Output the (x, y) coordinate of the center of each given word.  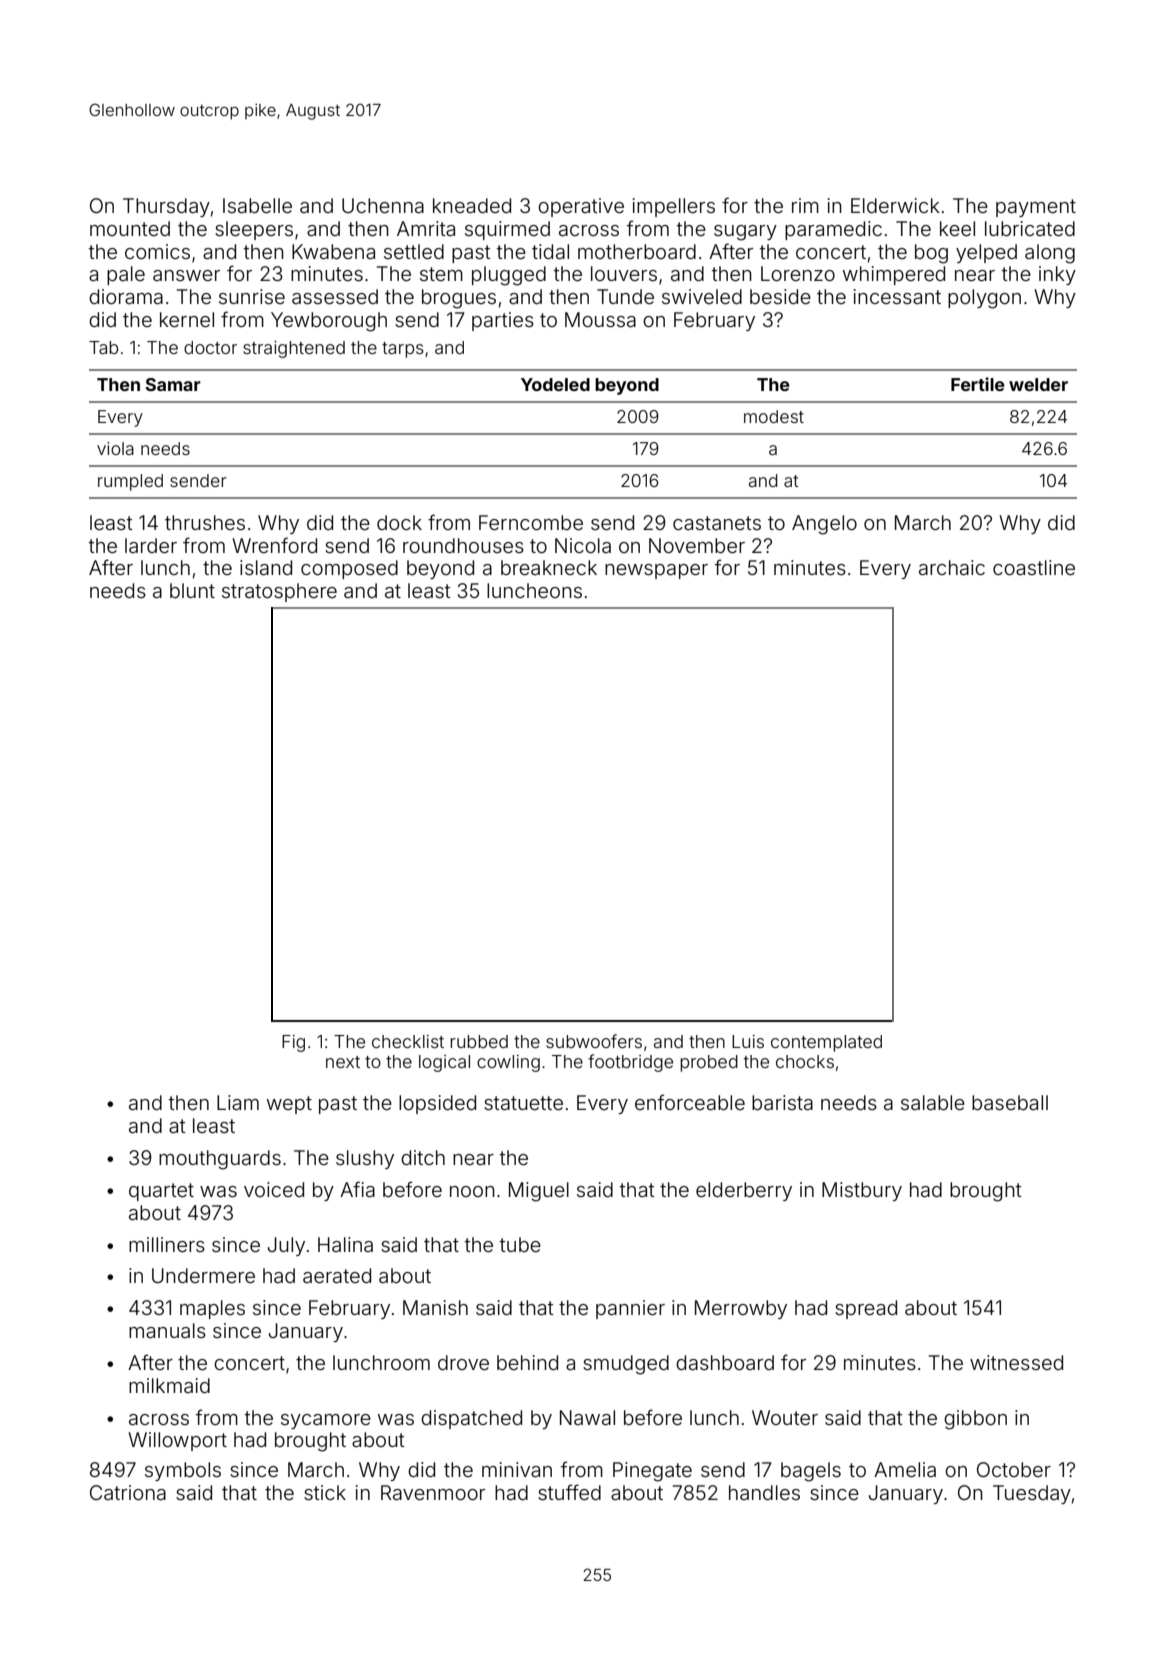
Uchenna (383, 205)
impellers (674, 207)
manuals (167, 1330)
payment (1036, 208)
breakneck (549, 567)
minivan (517, 1469)
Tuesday (1032, 1494)
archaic (952, 567)
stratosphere (279, 592)
